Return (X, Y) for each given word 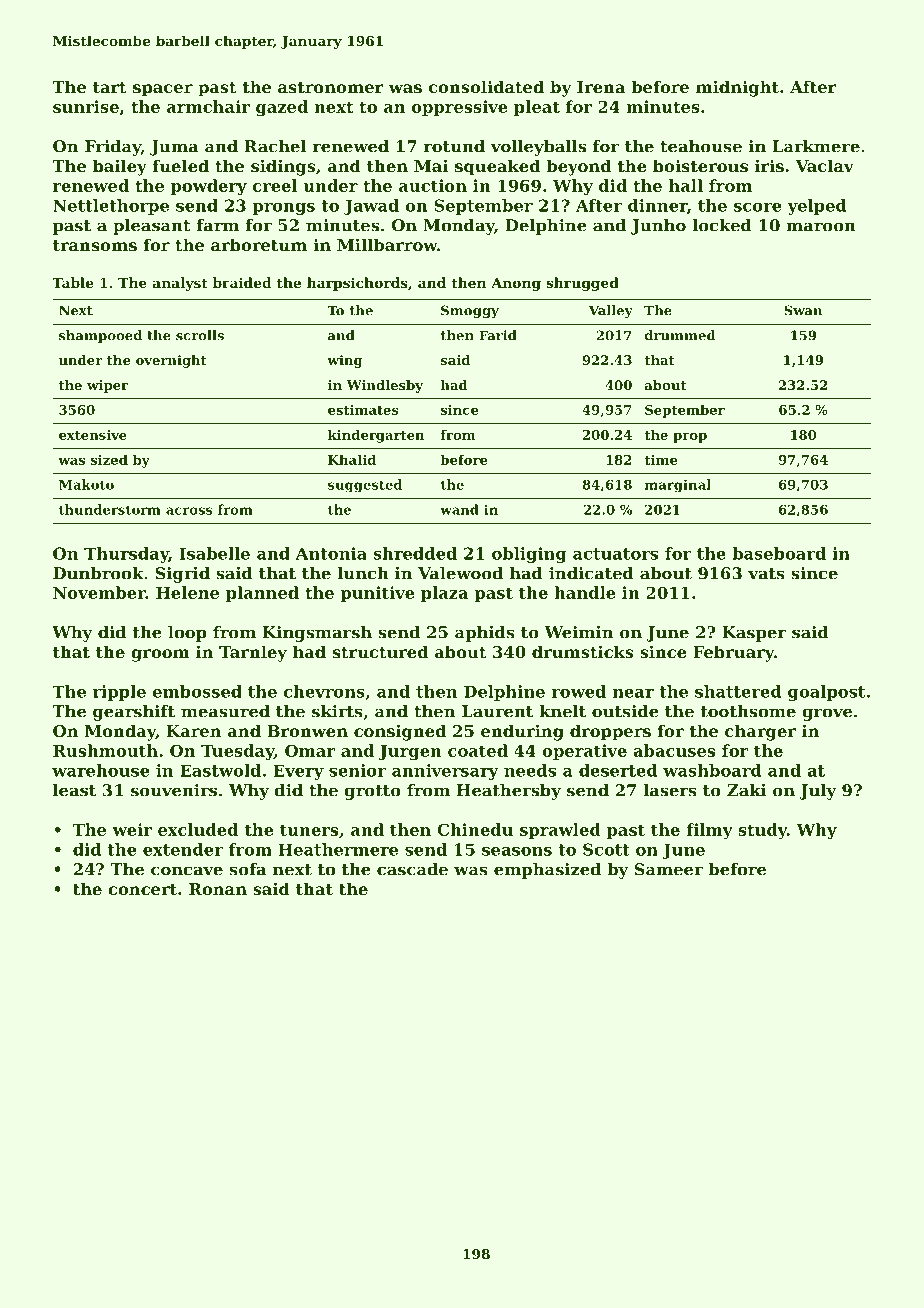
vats (766, 574)
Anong (516, 284)
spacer (163, 90)
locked (722, 225)
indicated (591, 573)
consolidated (486, 86)
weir (132, 829)
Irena (601, 87)
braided (242, 282)
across (189, 511)
